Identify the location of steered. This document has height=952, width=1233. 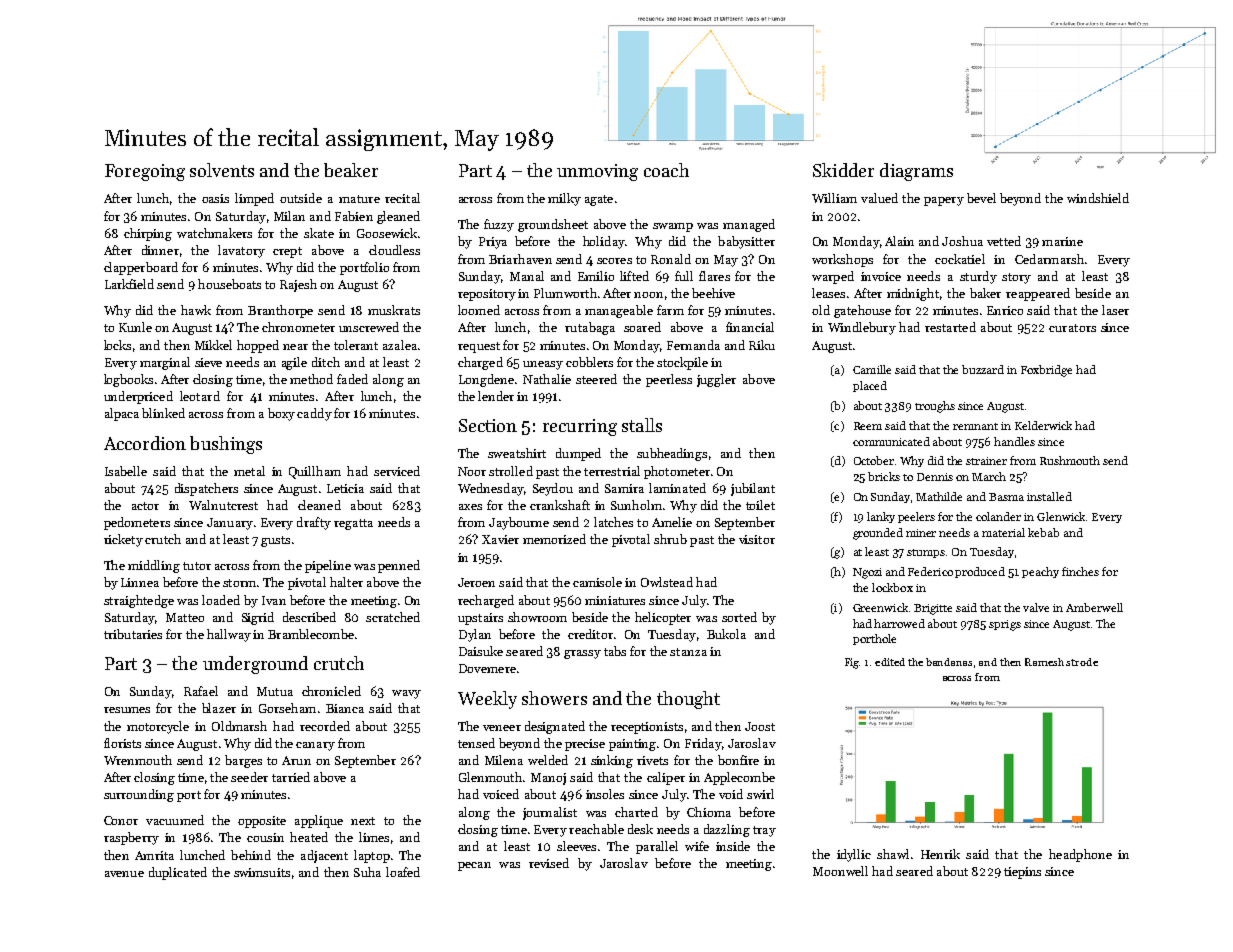
(596, 379).
